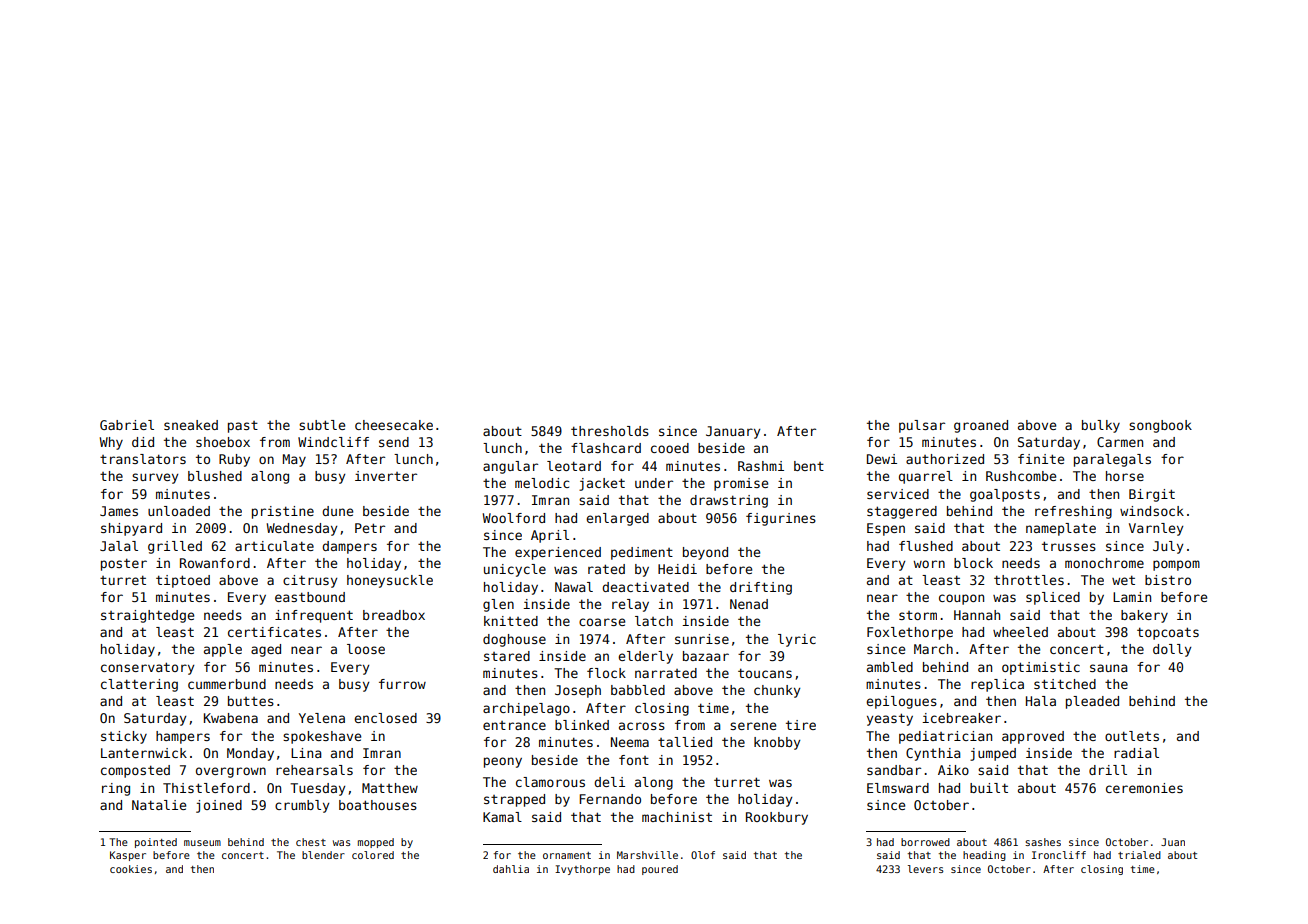  I want to click on dolly, so click(1172, 650).
